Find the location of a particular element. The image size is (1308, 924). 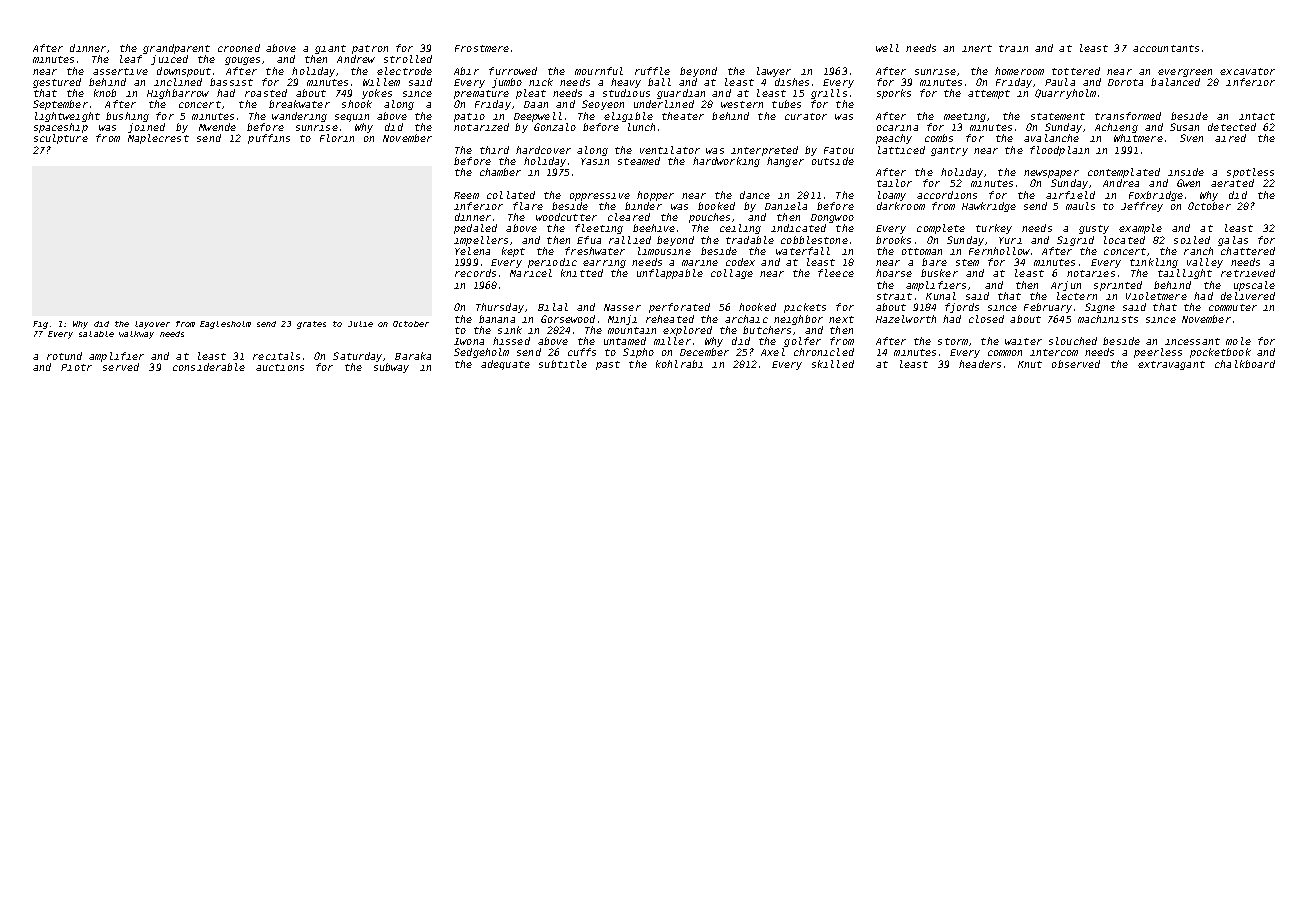

auctions is located at coordinates (280, 367).
